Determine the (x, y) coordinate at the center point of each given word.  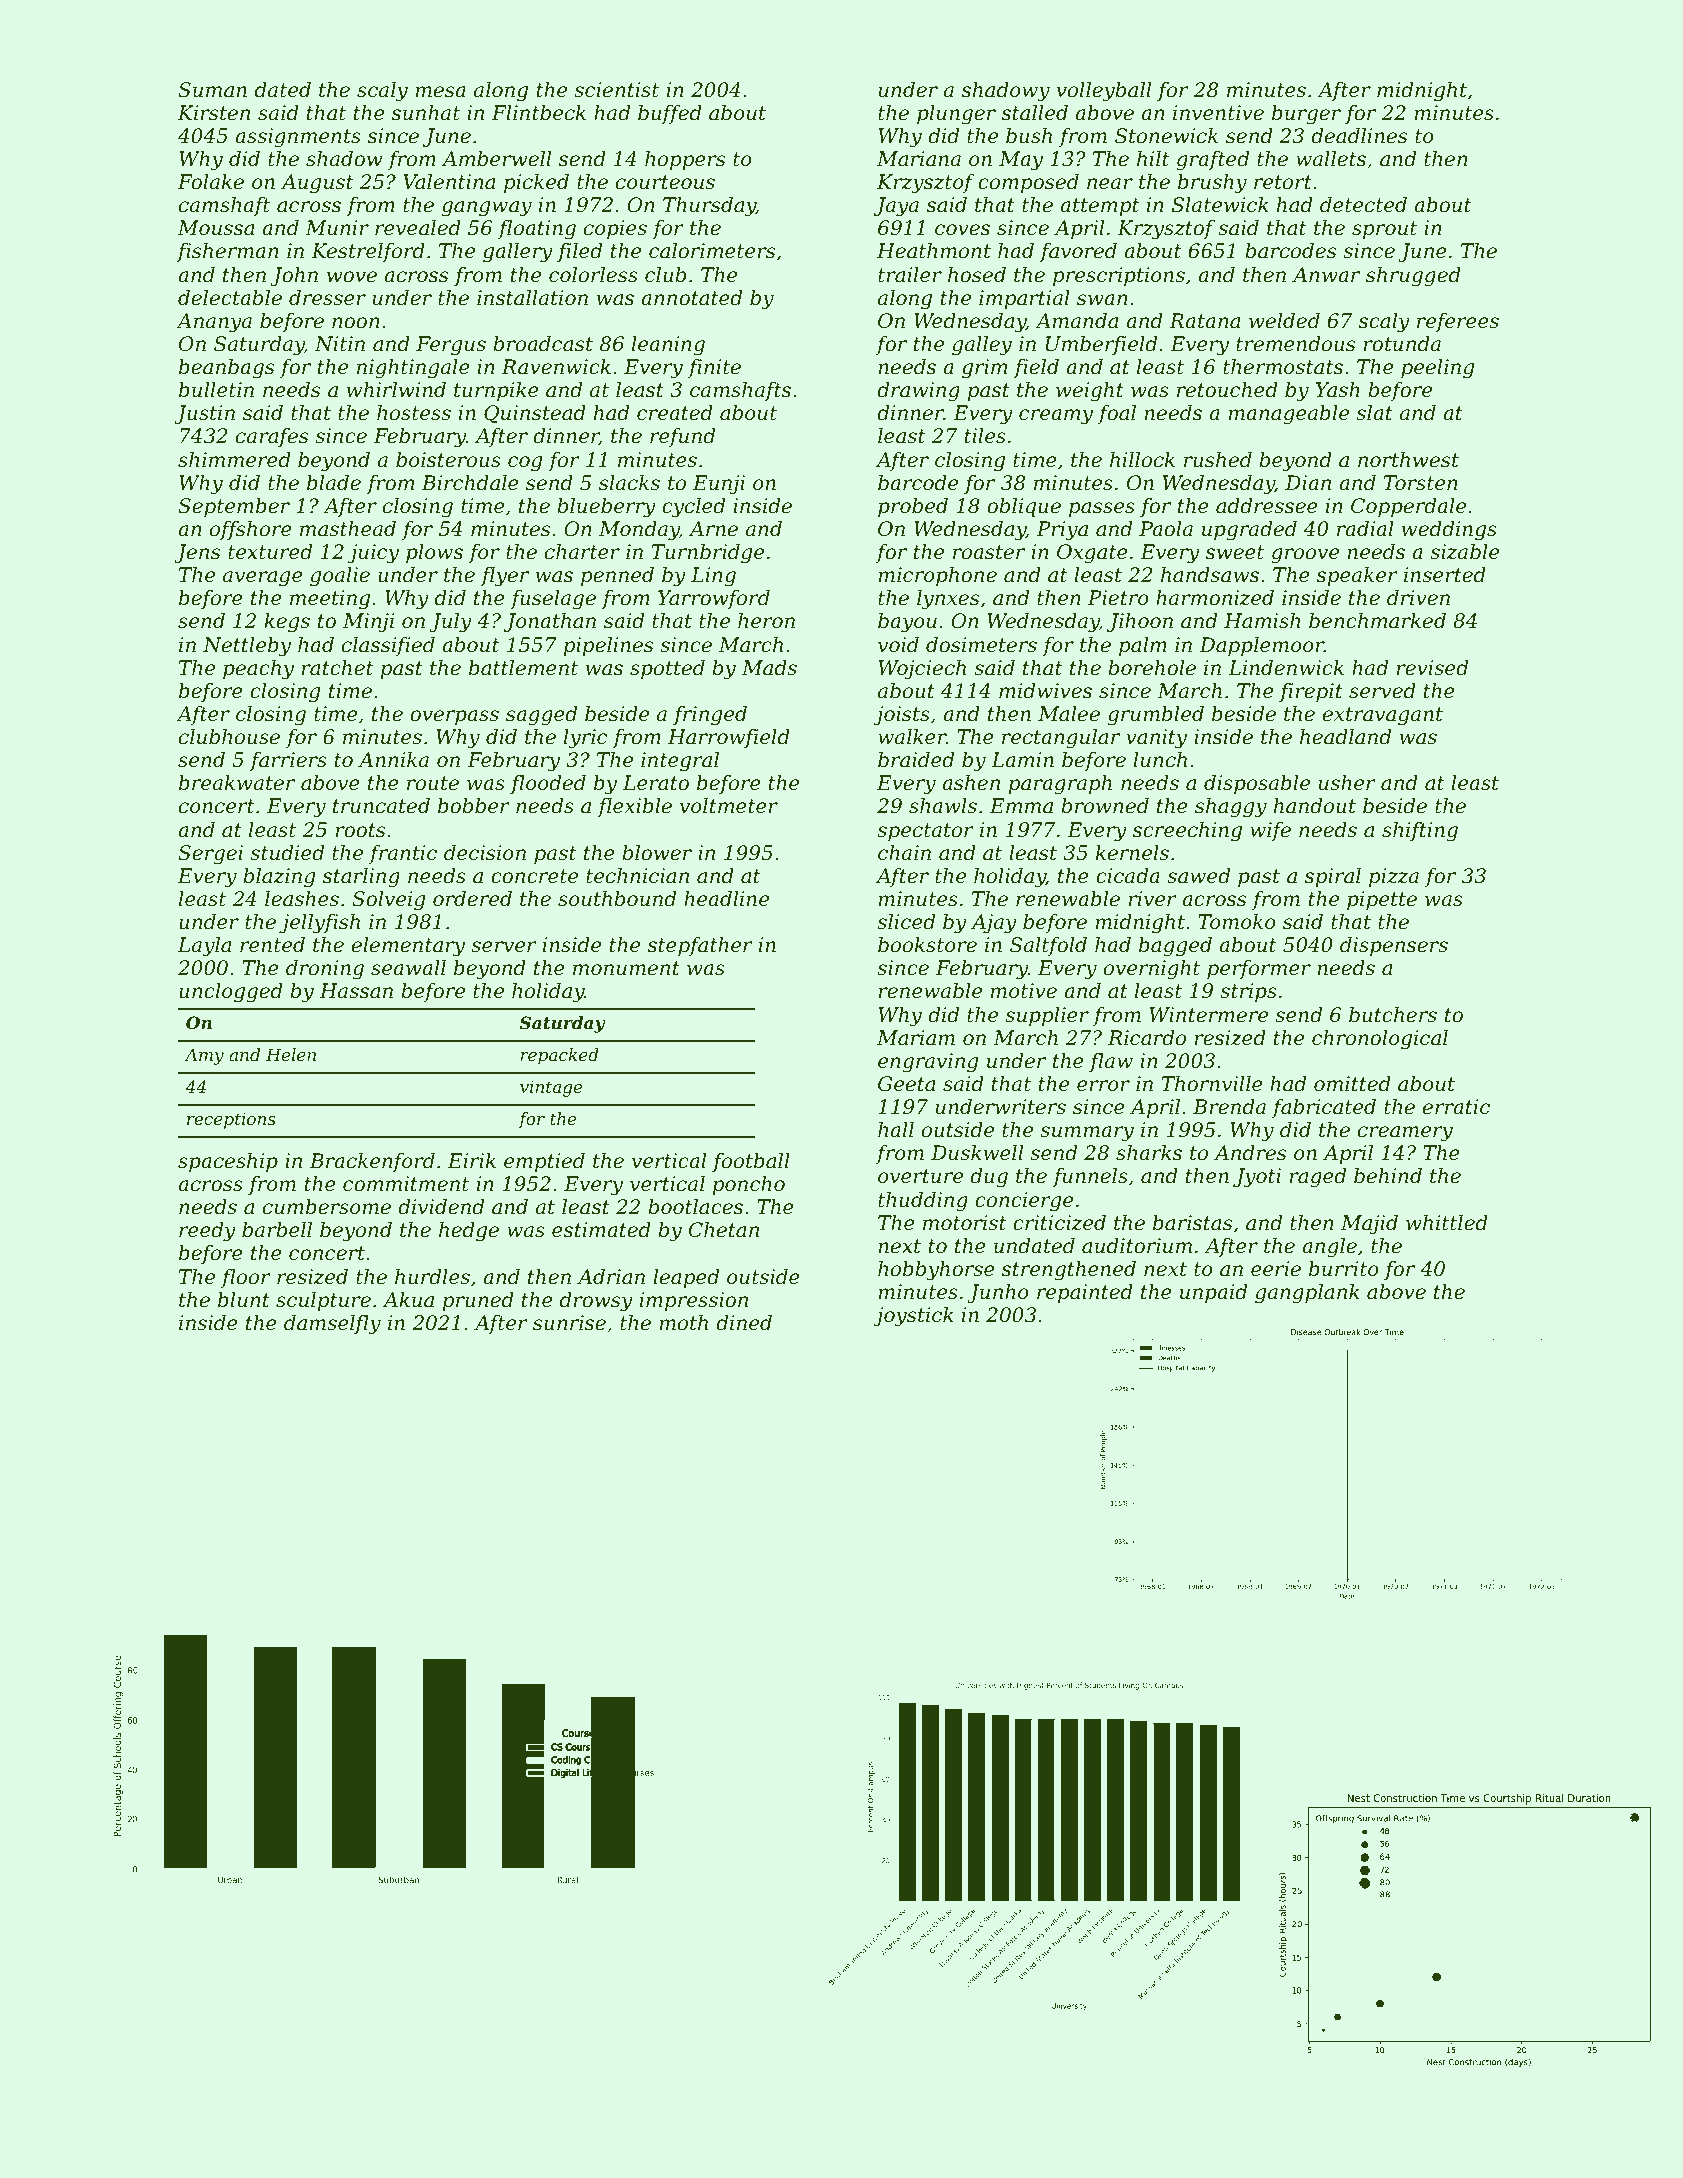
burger (1306, 115)
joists (901, 716)
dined (744, 1323)
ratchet (338, 668)
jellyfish (319, 924)
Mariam (916, 1038)
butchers (1393, 1015)
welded (1284, 321)
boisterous (448, 460)
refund (682, 437)
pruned (478, 1301)
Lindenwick (1286, 668)
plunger (956, 115)
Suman (212, 90)
